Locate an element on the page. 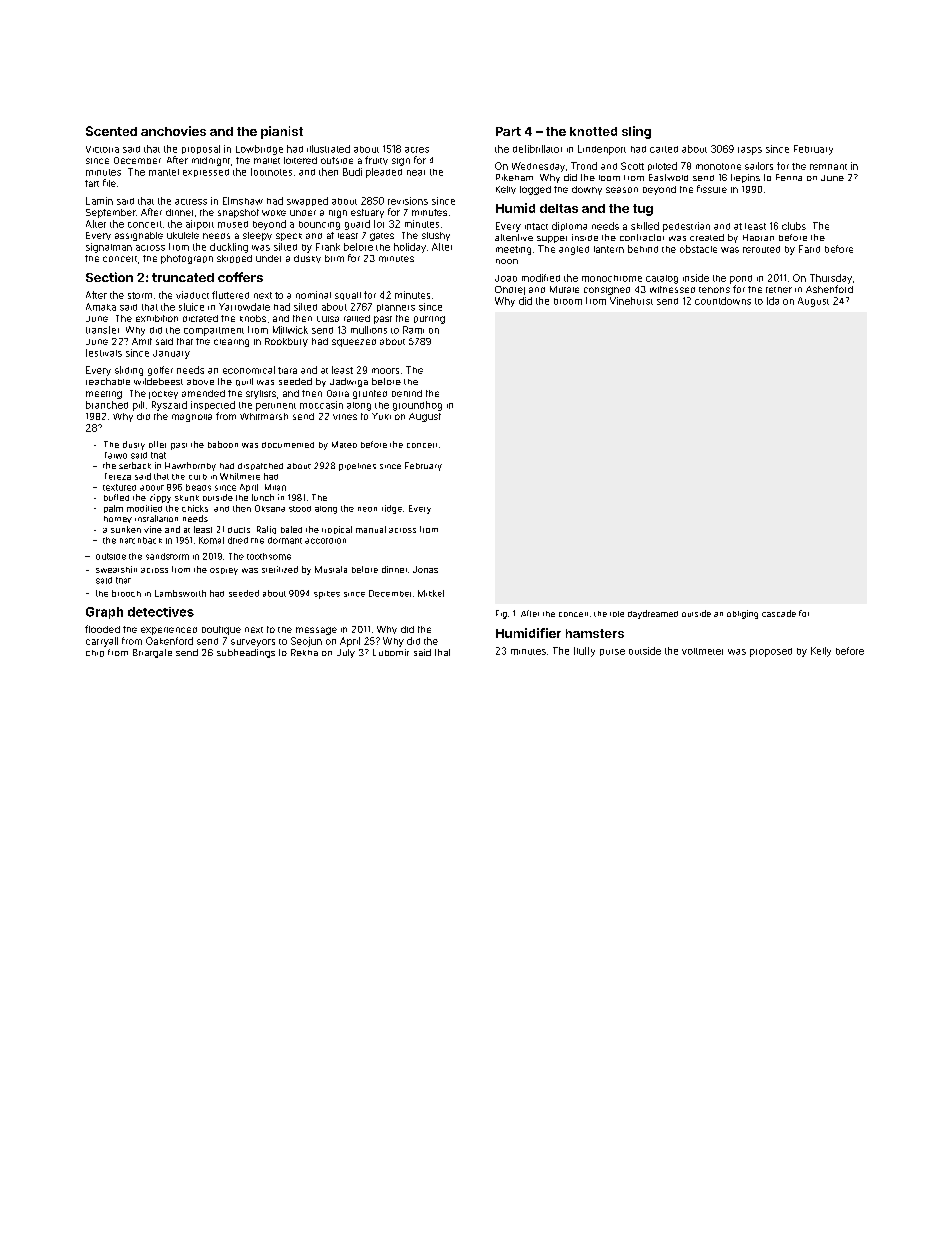  daydreamed is located at coordinates (653, 614).
